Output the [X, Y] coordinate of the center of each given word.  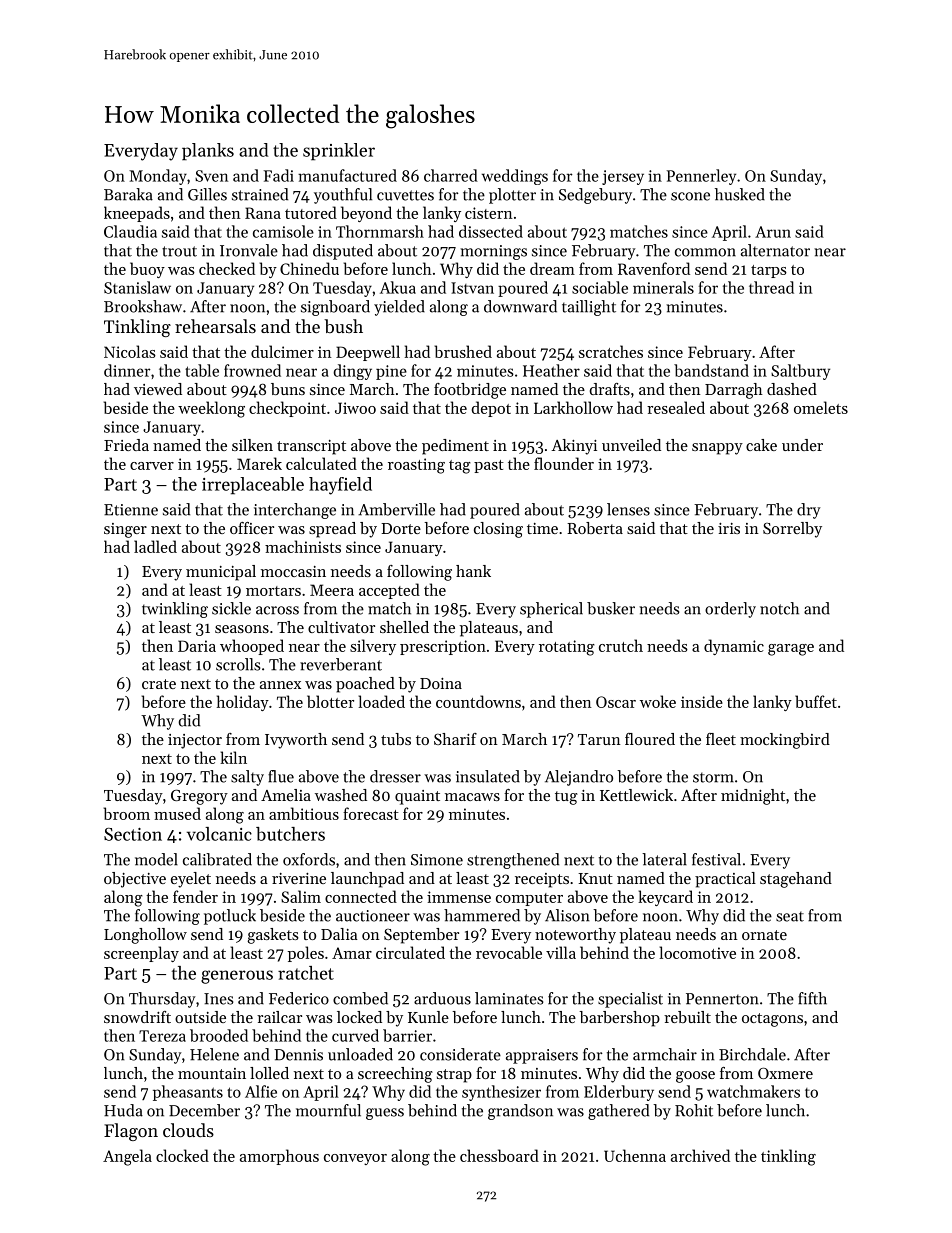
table [202, 370]
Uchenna [635, 1155]
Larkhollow [573, 407]
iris [729, 528]
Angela [127, 1157]
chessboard [499, 1155]
